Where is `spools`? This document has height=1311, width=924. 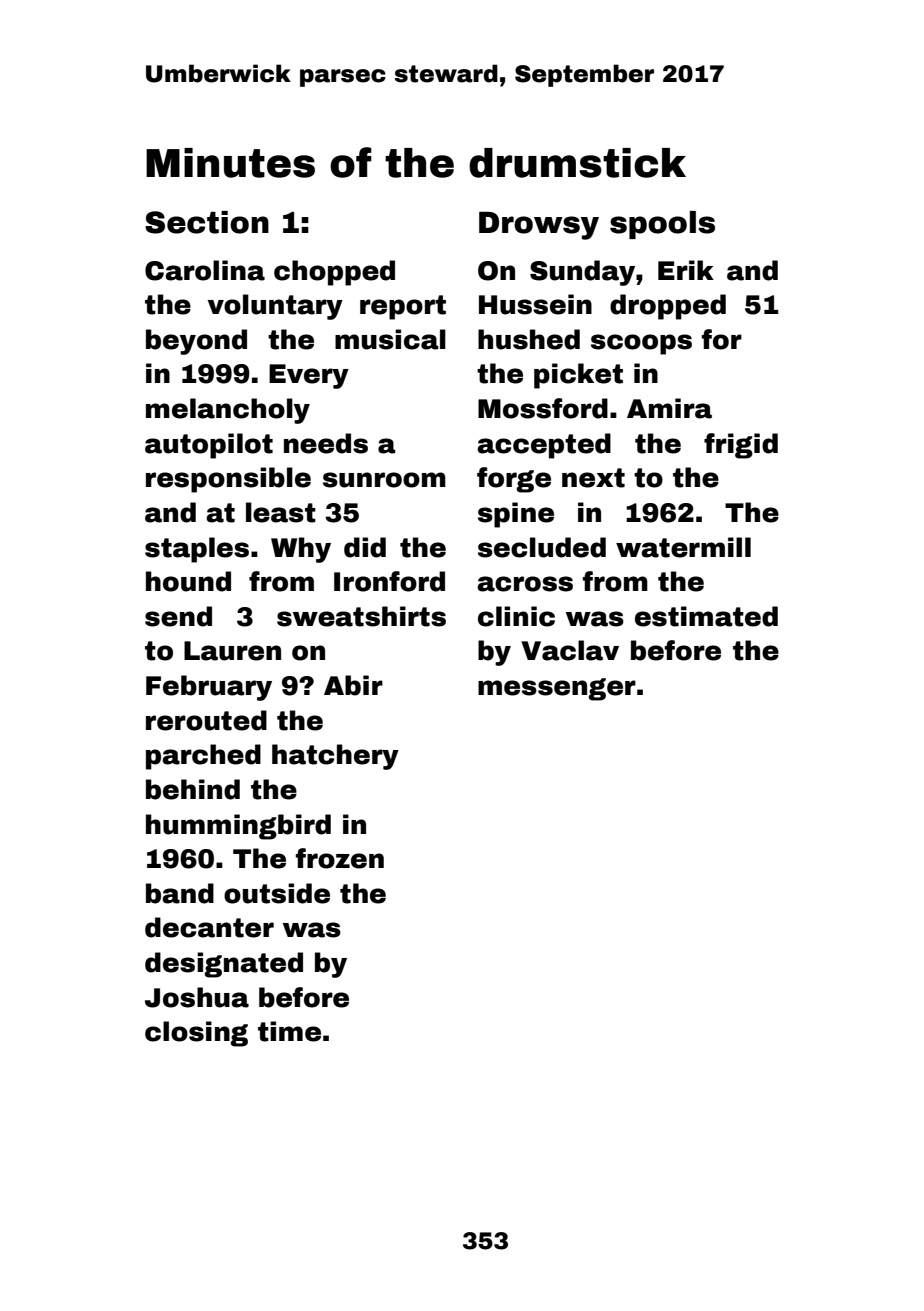 spools is located at coordinates (662, 225).
